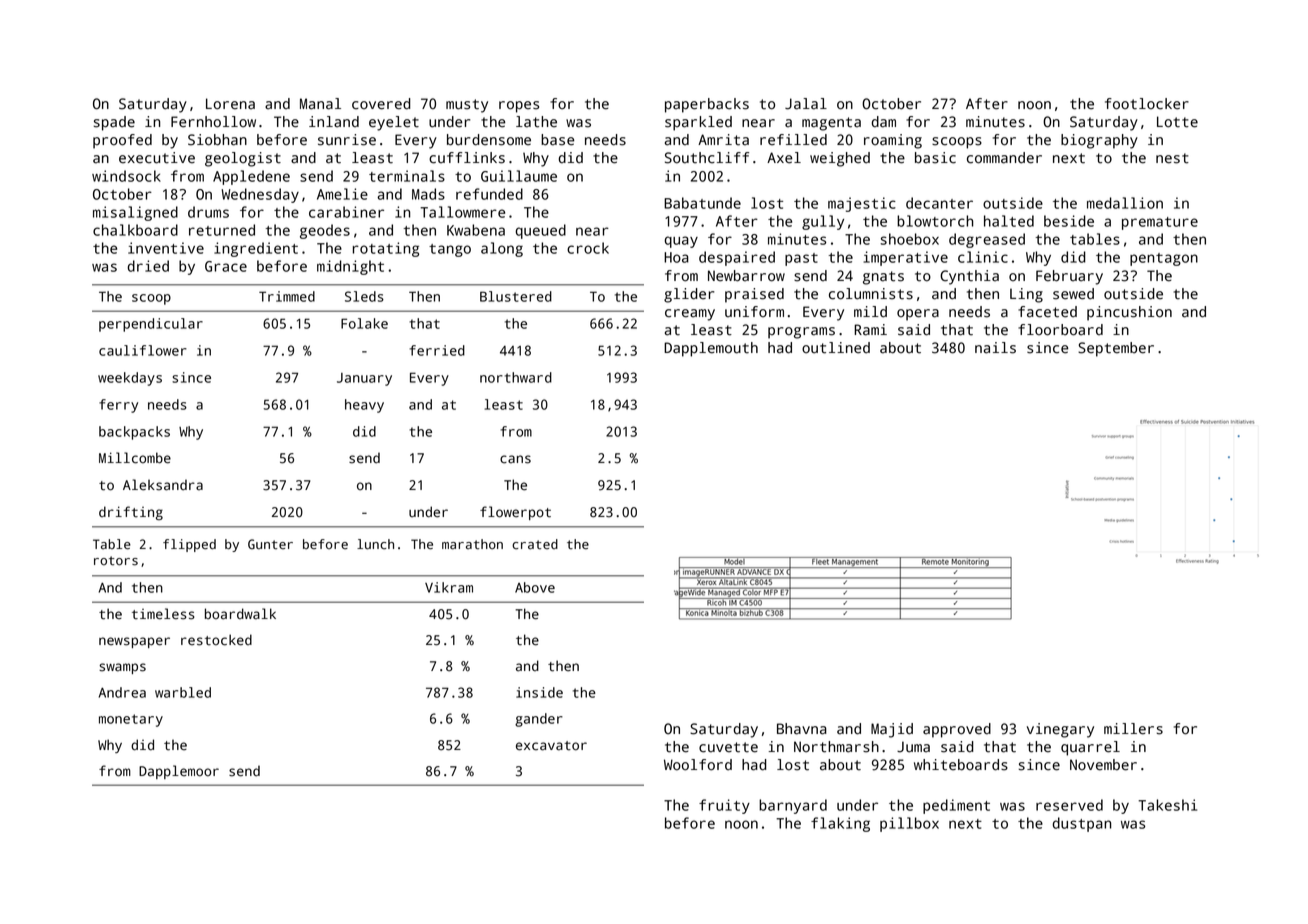  Describe the element at coordinates (957, 730) in the screenshot. I see `approved` at that location.
